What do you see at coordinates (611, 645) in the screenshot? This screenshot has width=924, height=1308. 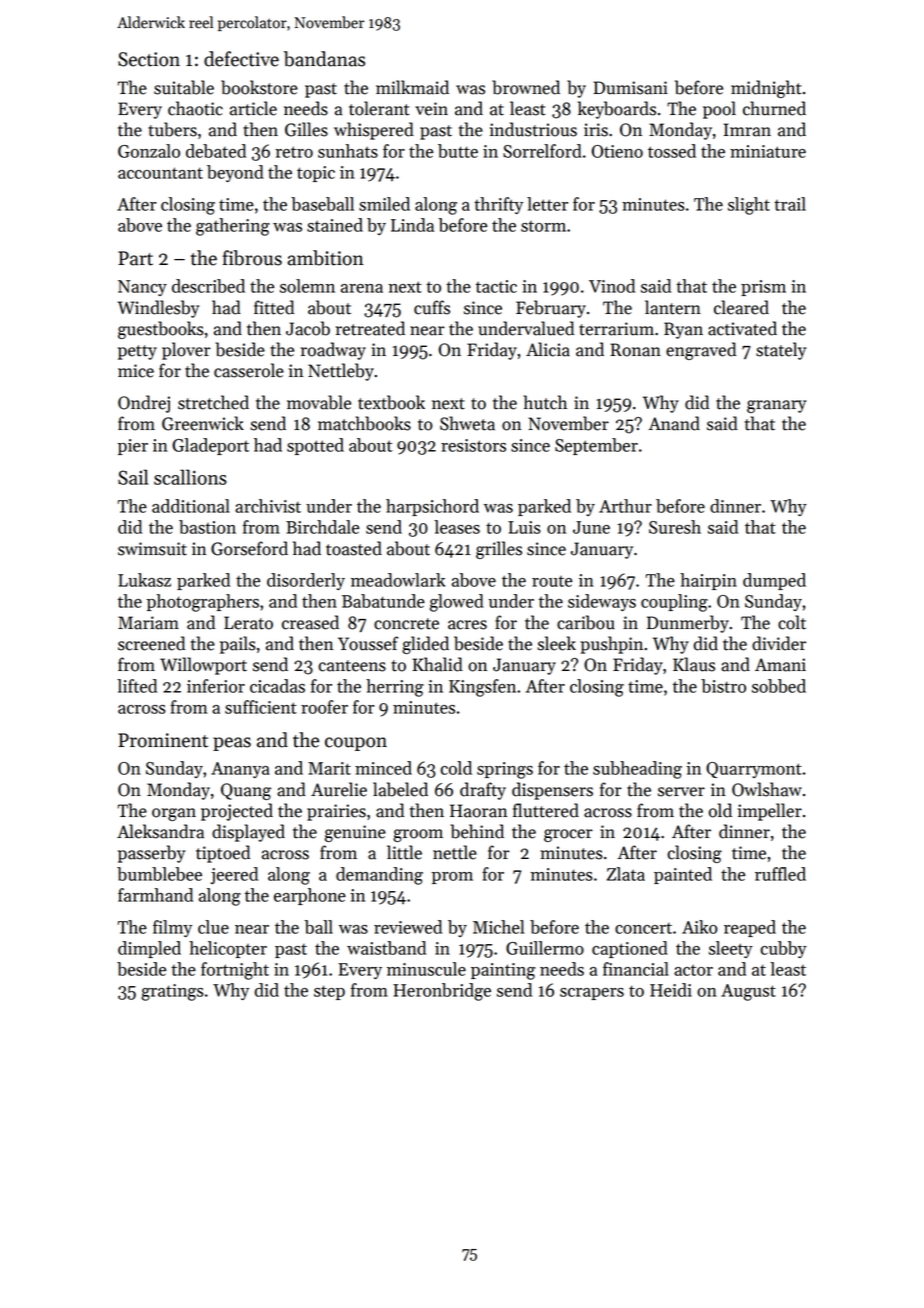 I see `pushpin` at bounding box center [611, 645].
